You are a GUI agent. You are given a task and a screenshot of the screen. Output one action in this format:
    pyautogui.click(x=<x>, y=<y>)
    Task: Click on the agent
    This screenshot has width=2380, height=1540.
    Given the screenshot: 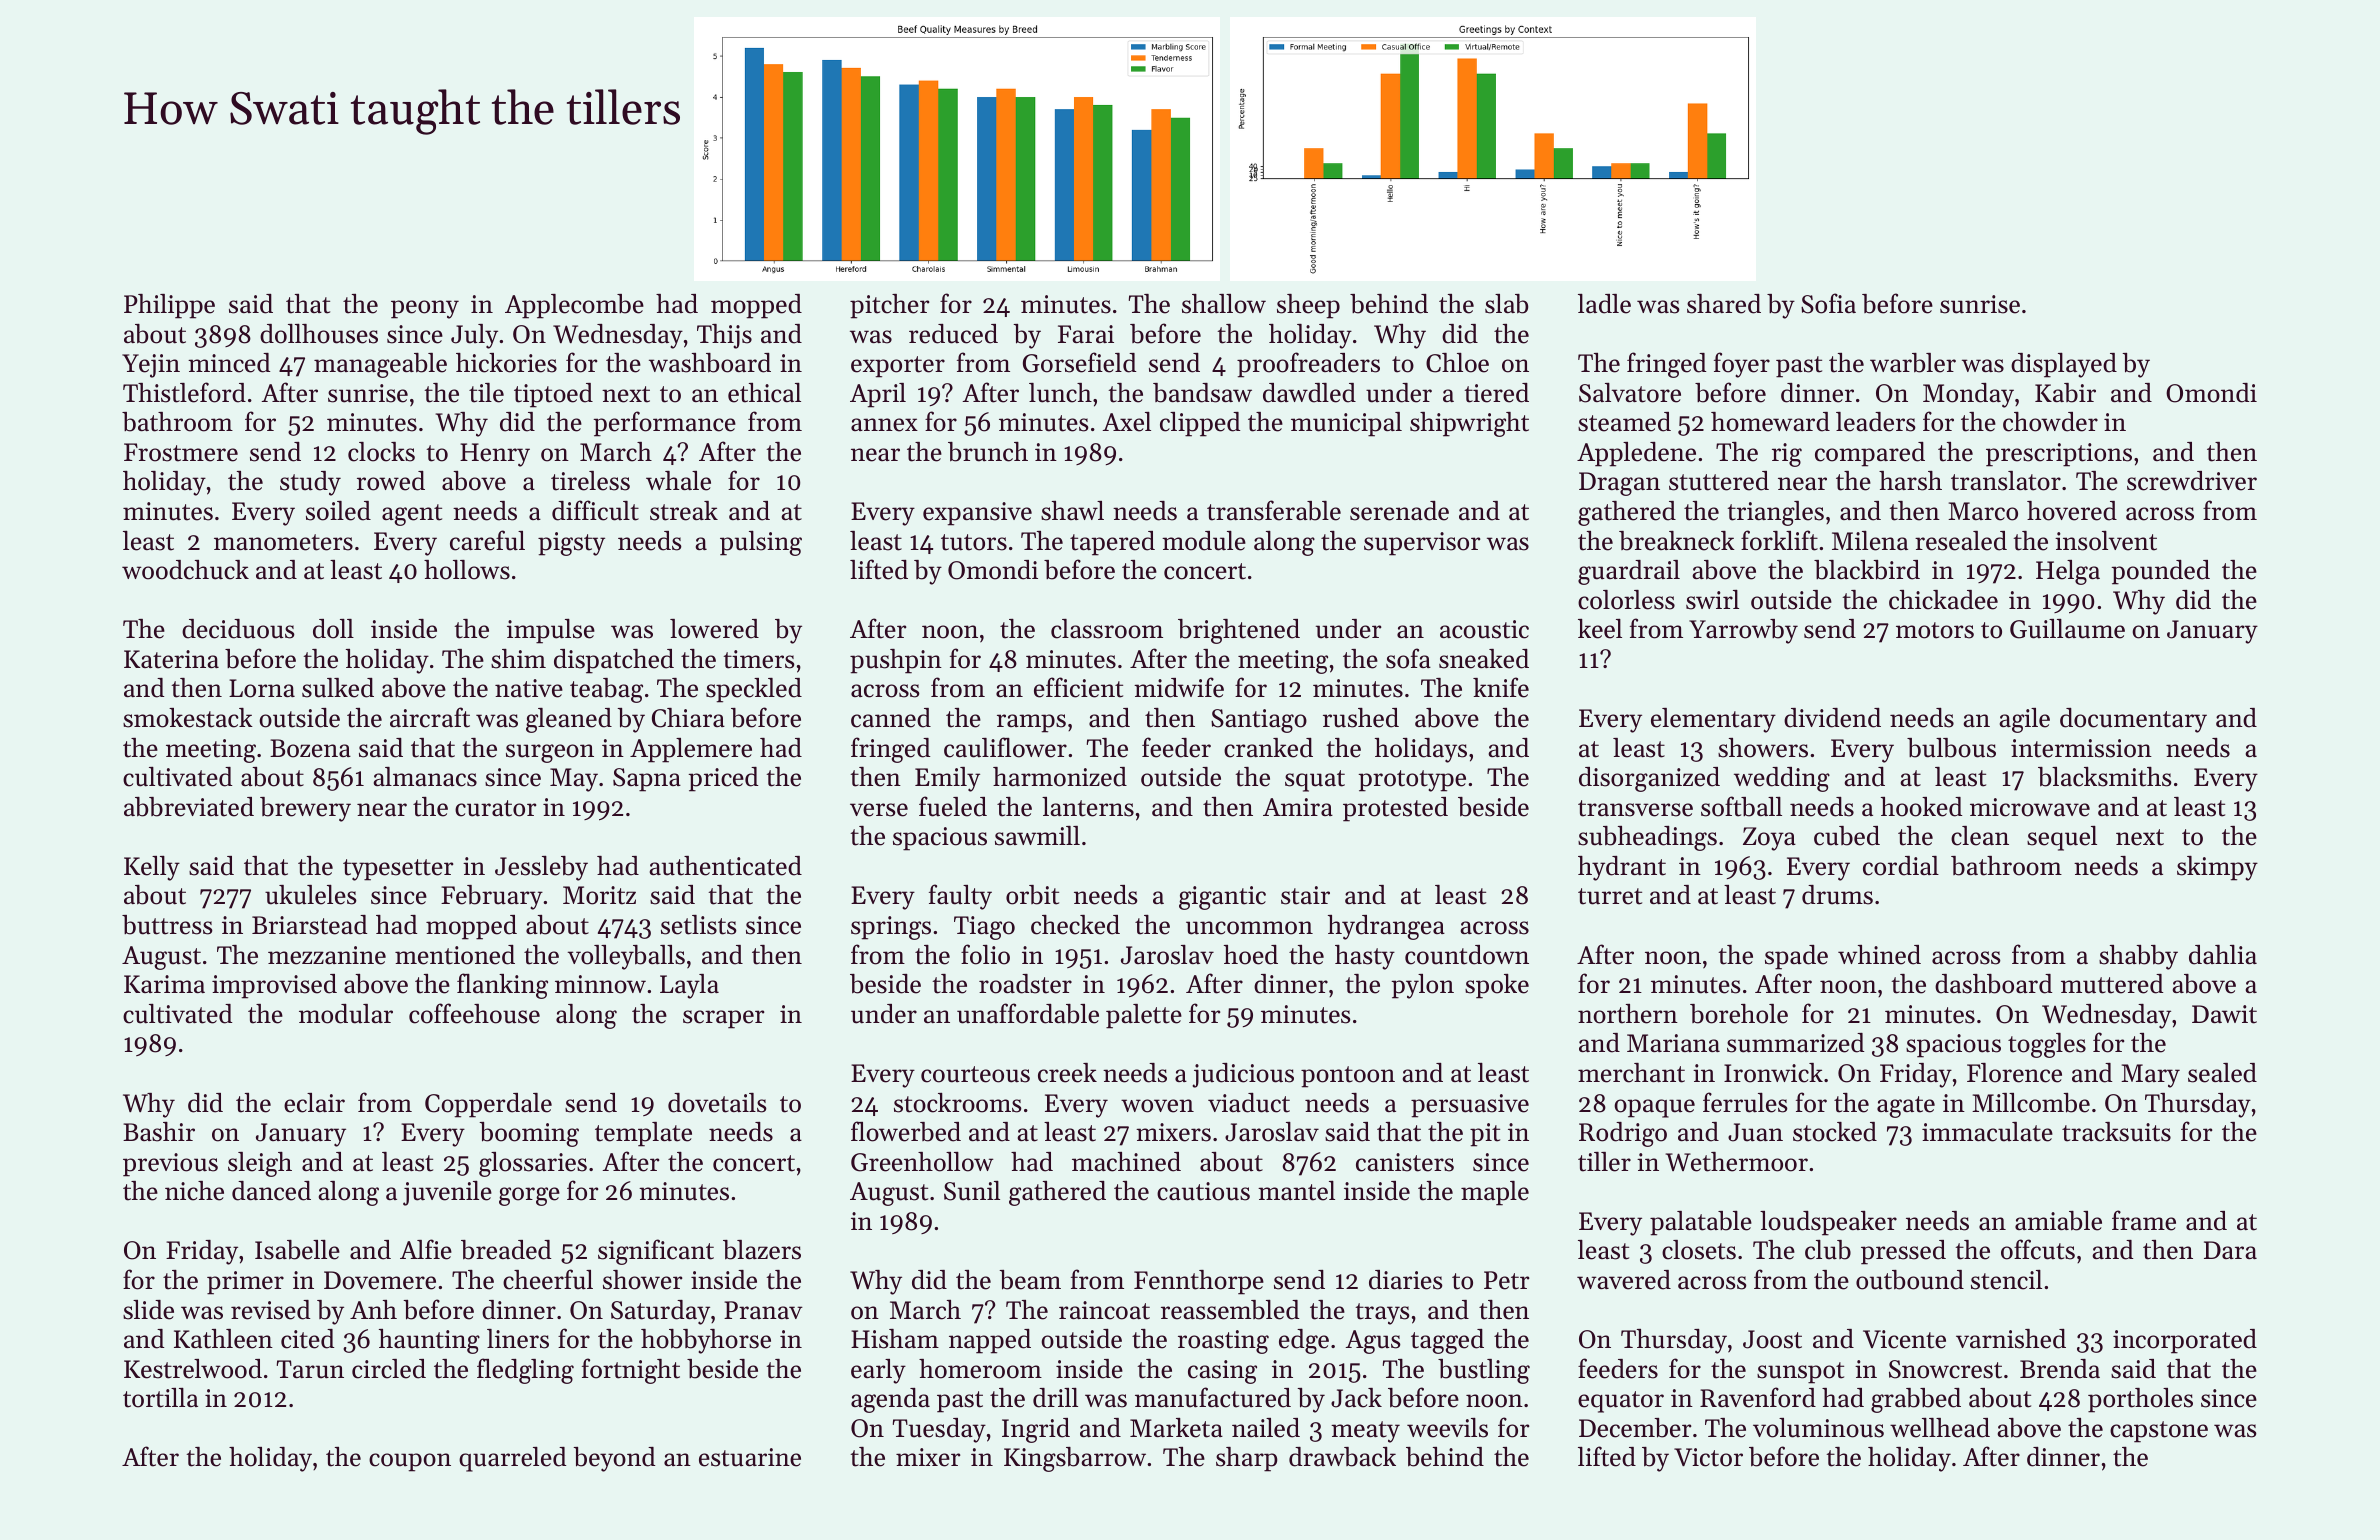 What is the action you would take?
    pyautogui.click(x=412, y=515)
